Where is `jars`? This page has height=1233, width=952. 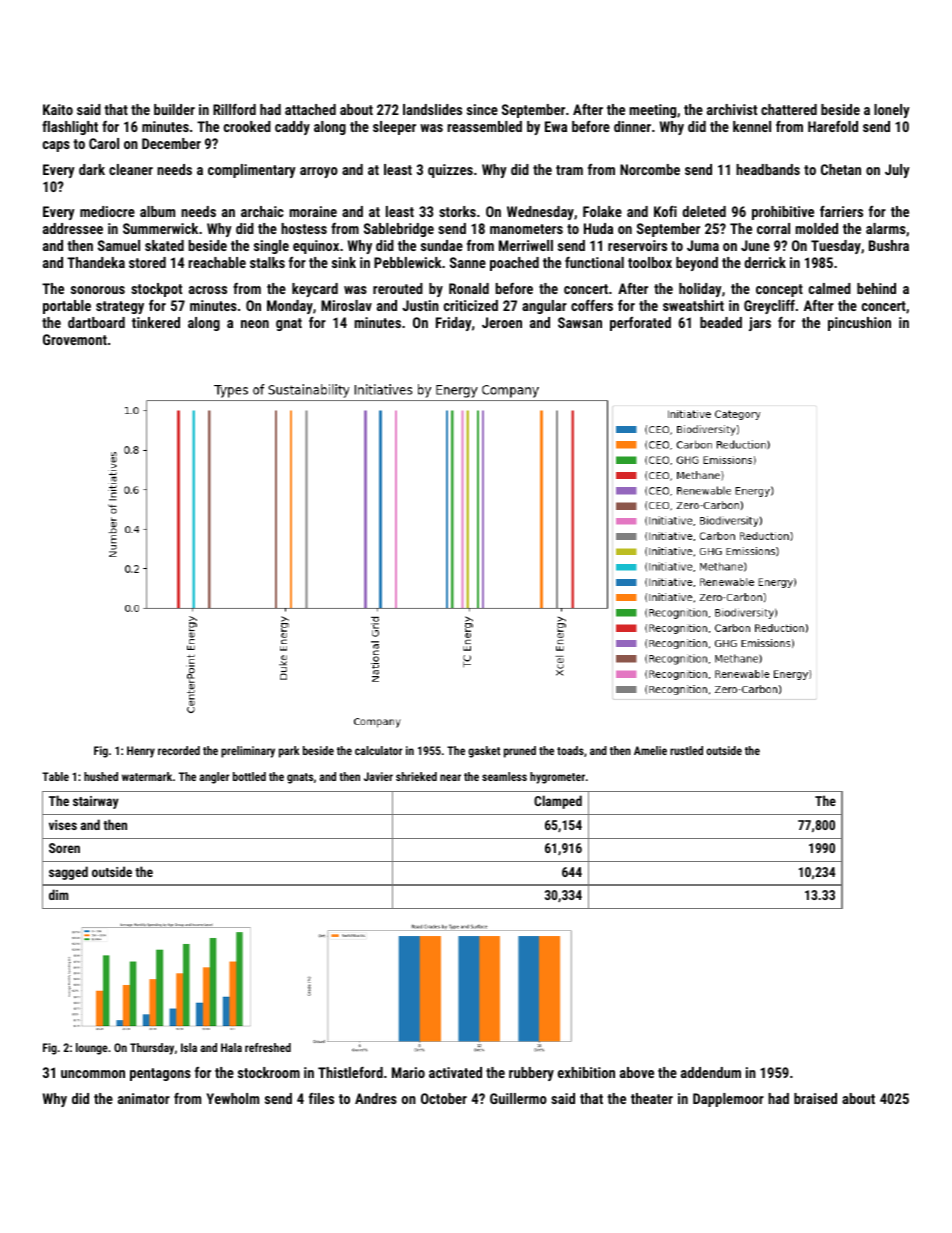
jars is located at coordinates (760, 324).
